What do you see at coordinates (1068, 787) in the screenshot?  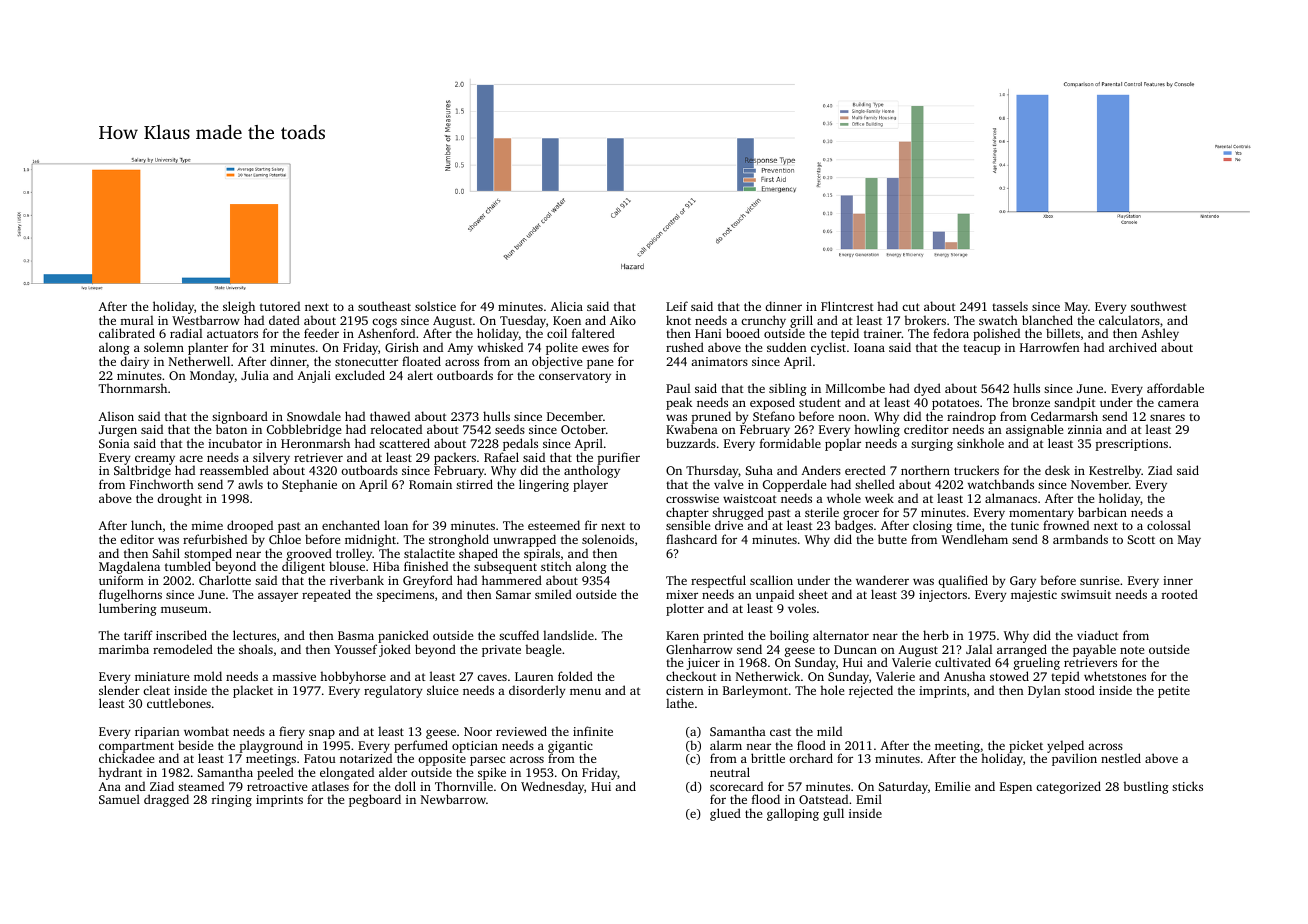 I see `categorized` at bounding box center [1068, 787].
